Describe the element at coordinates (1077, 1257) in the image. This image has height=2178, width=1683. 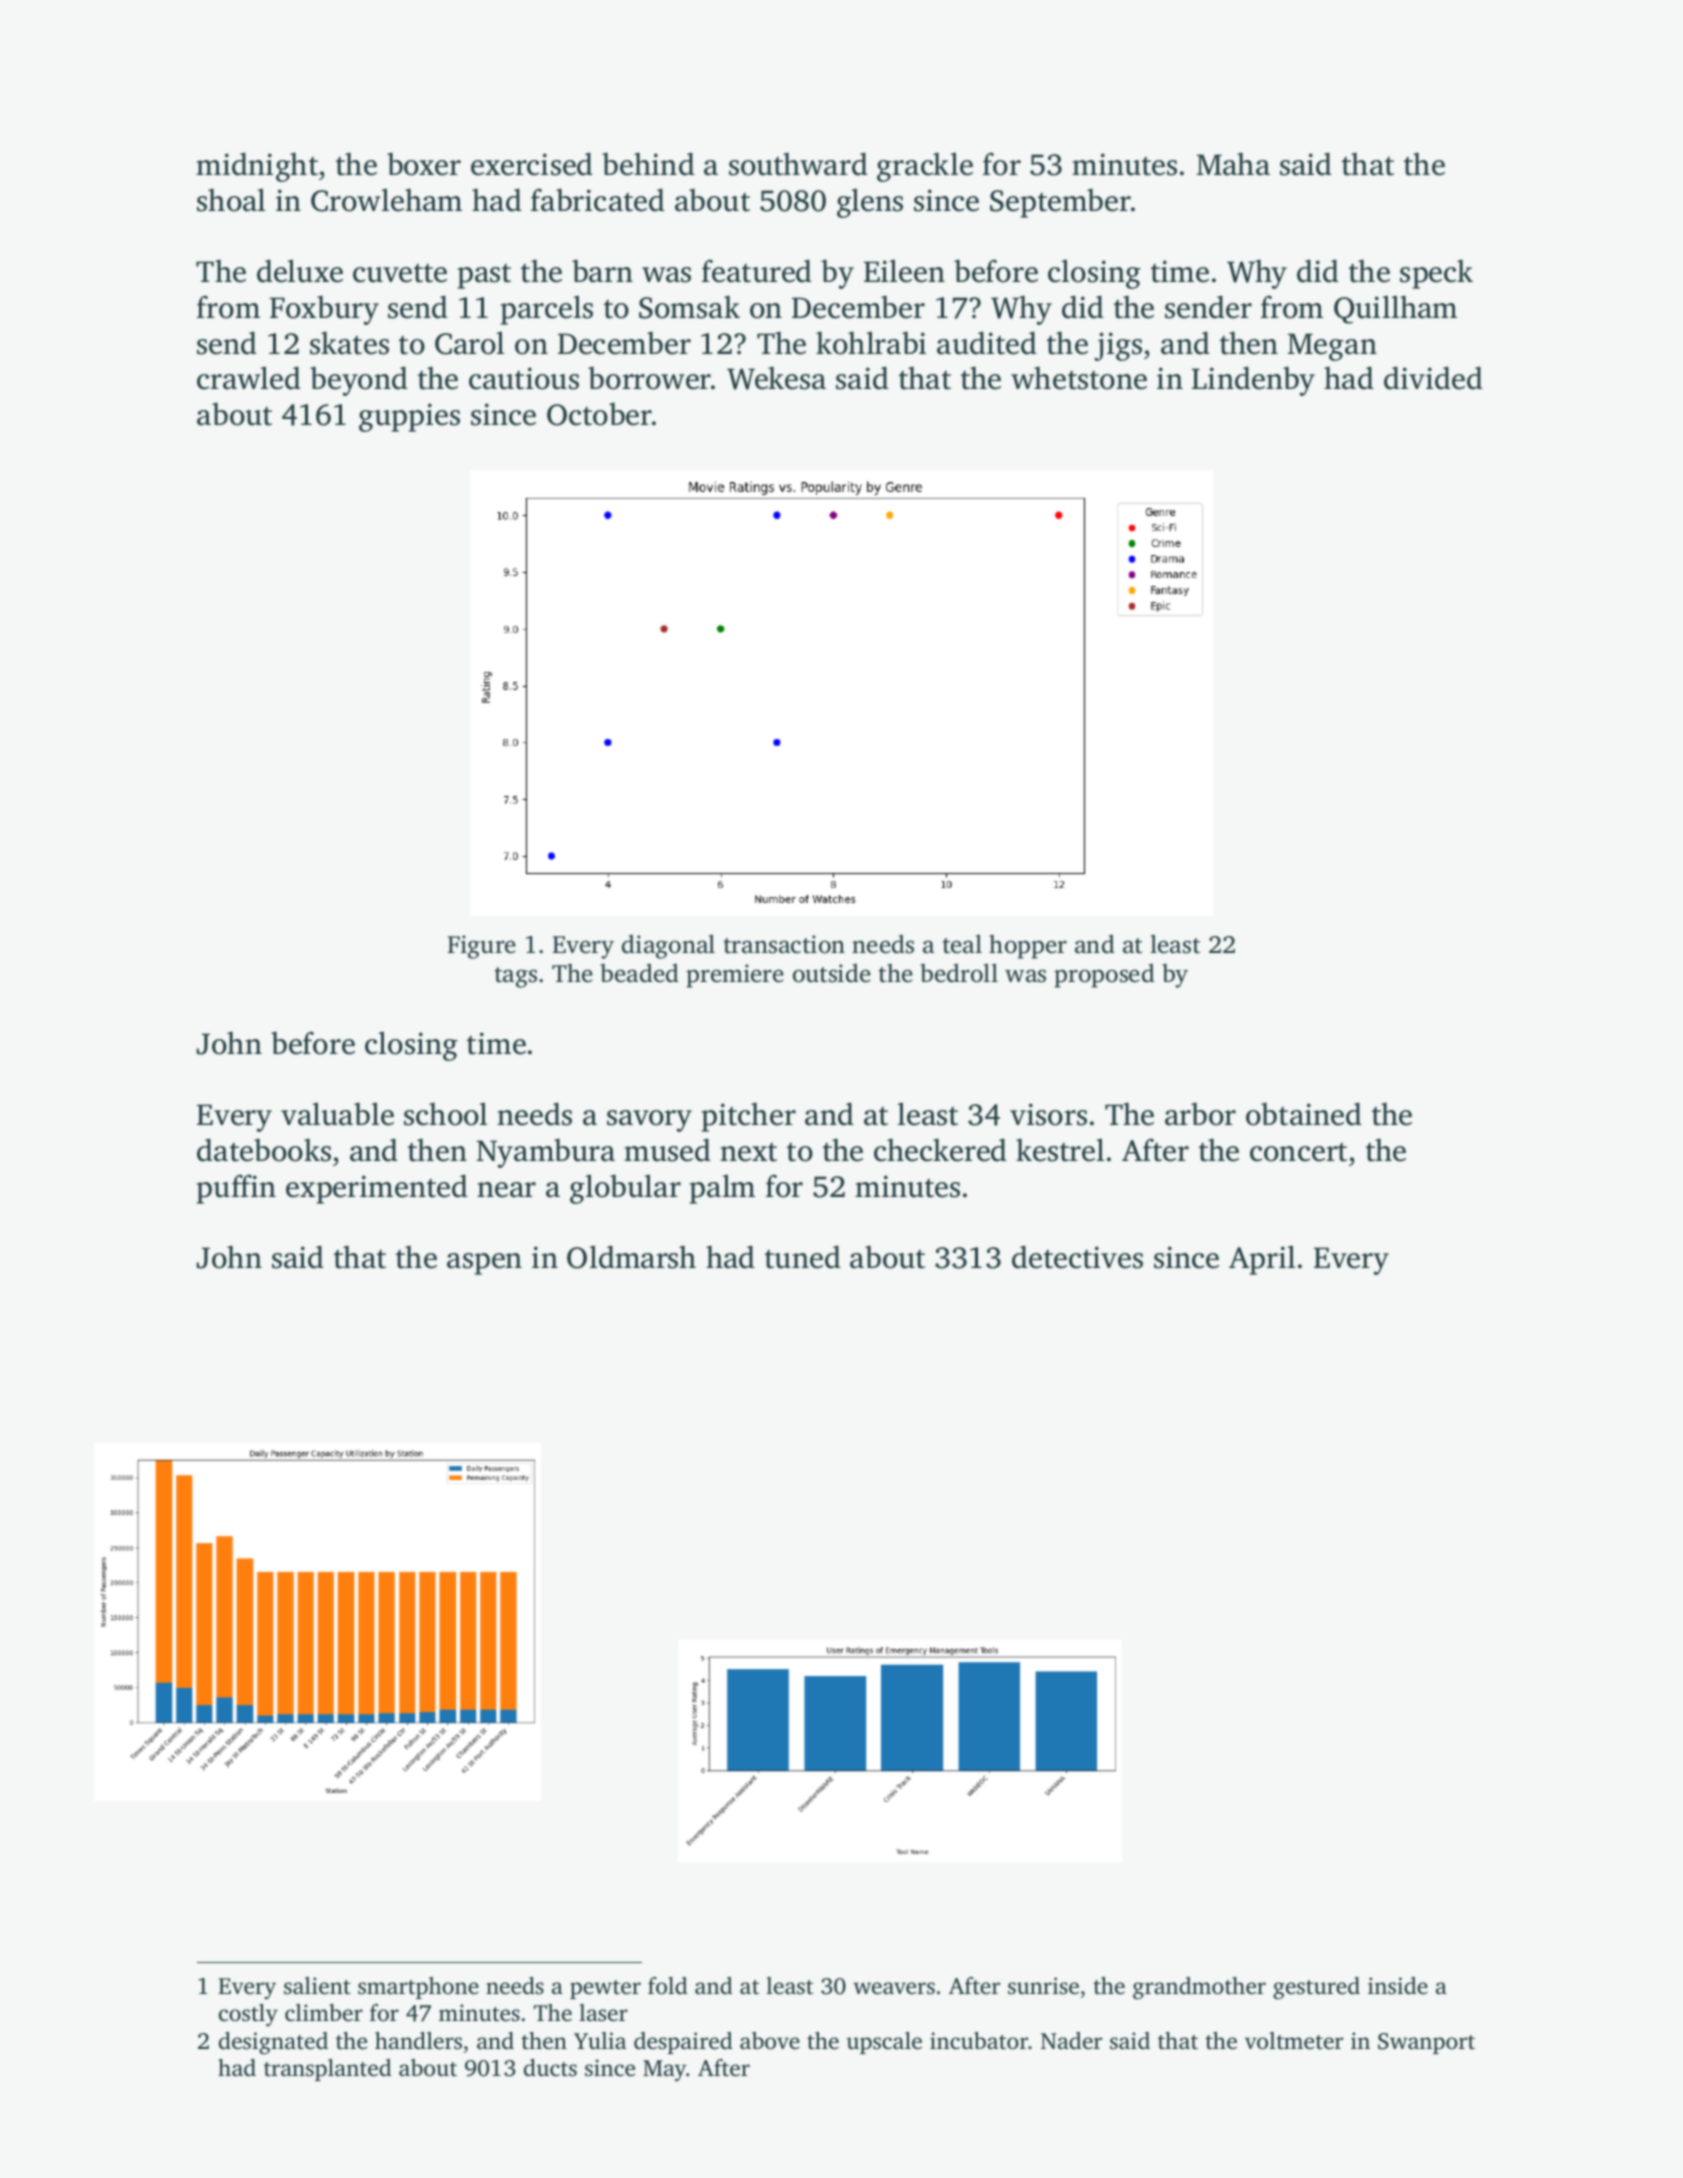
I see `detectives` at that location.
